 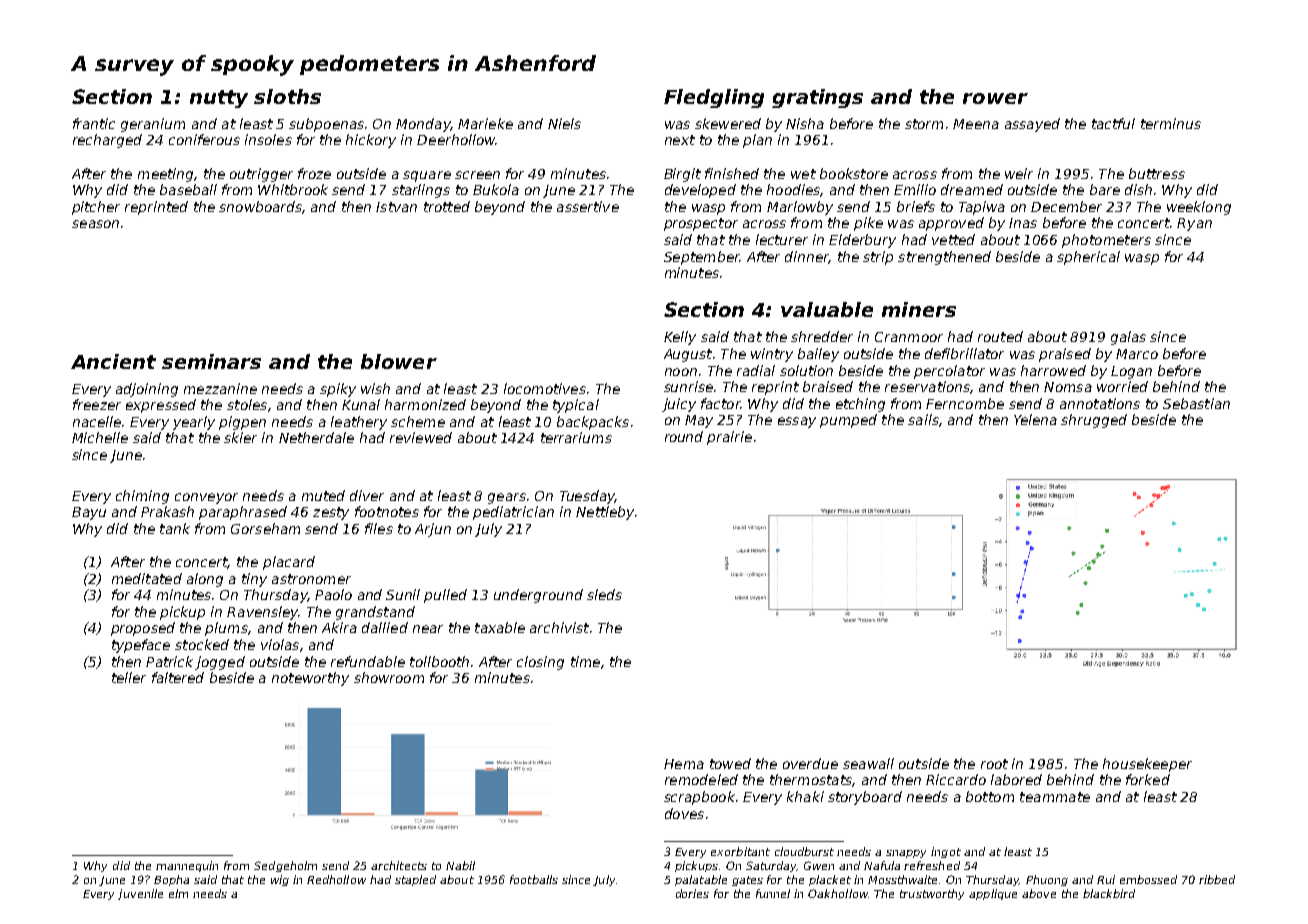 I want to click on sleds, so click(x=604, y=594).
